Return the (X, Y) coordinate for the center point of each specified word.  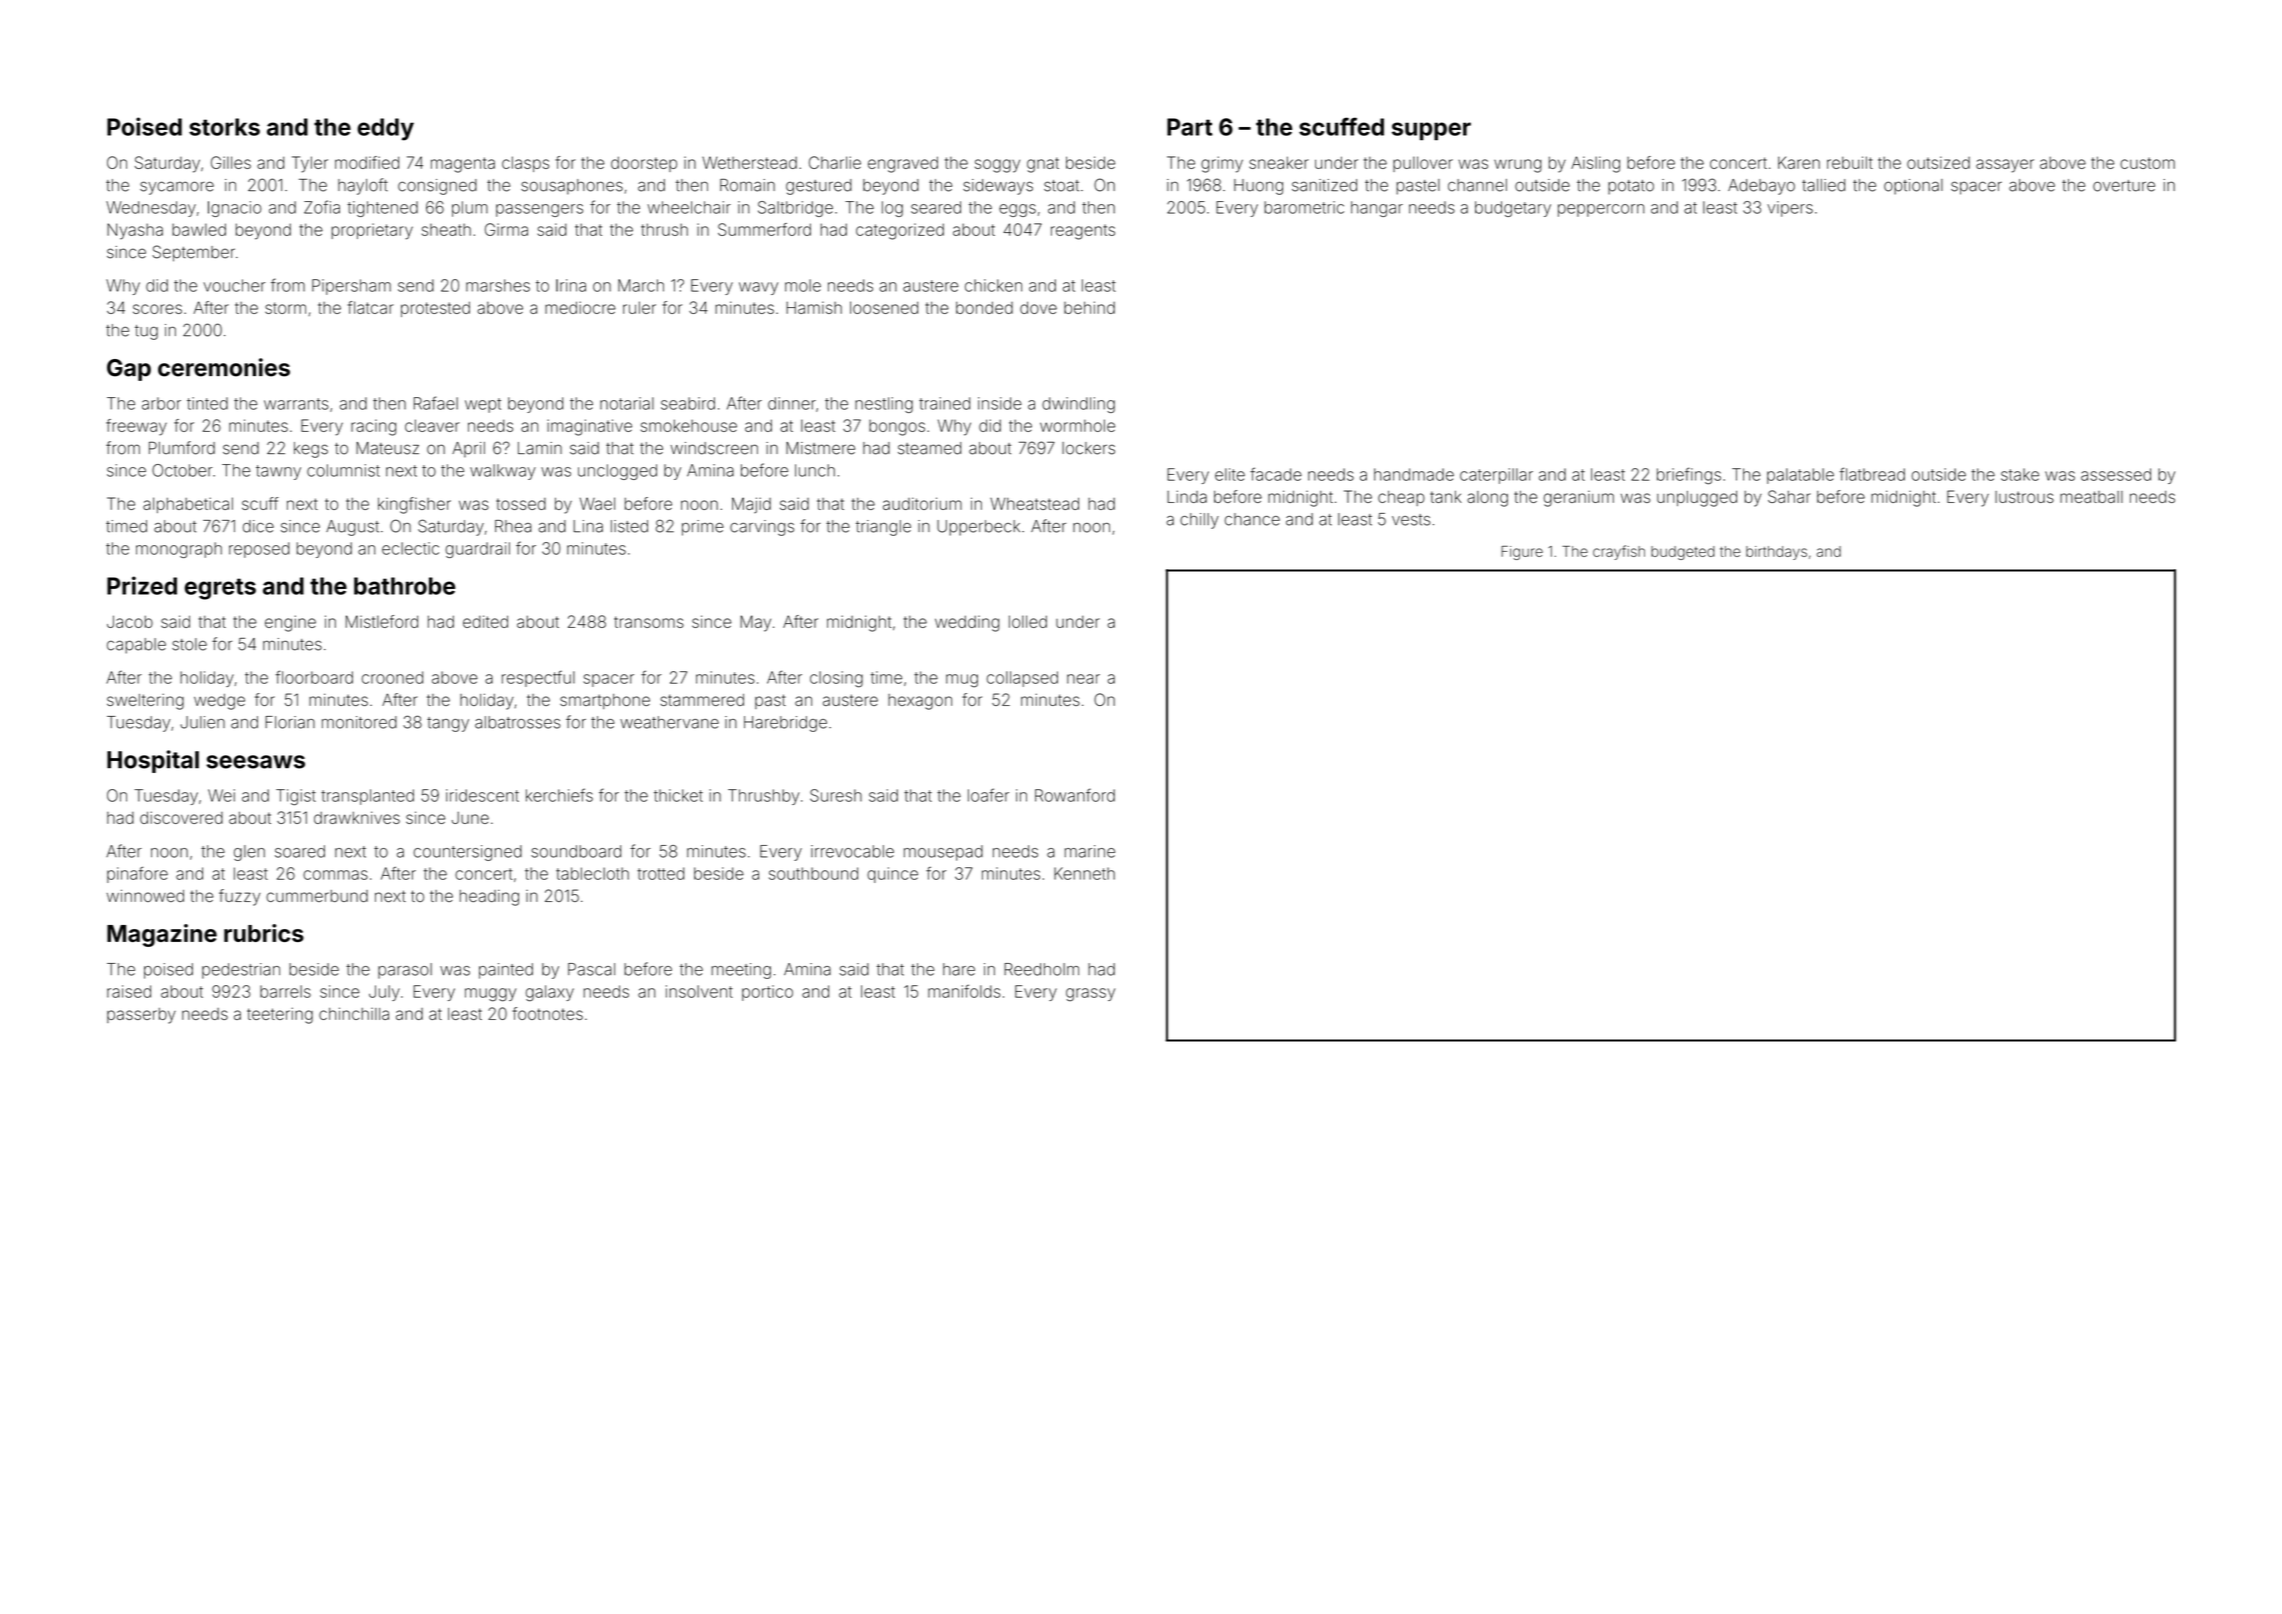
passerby (141, 1016)
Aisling (1595, 164)
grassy (1090, 995)
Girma (506, 229)
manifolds (964, 991)
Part (1190, 127)
